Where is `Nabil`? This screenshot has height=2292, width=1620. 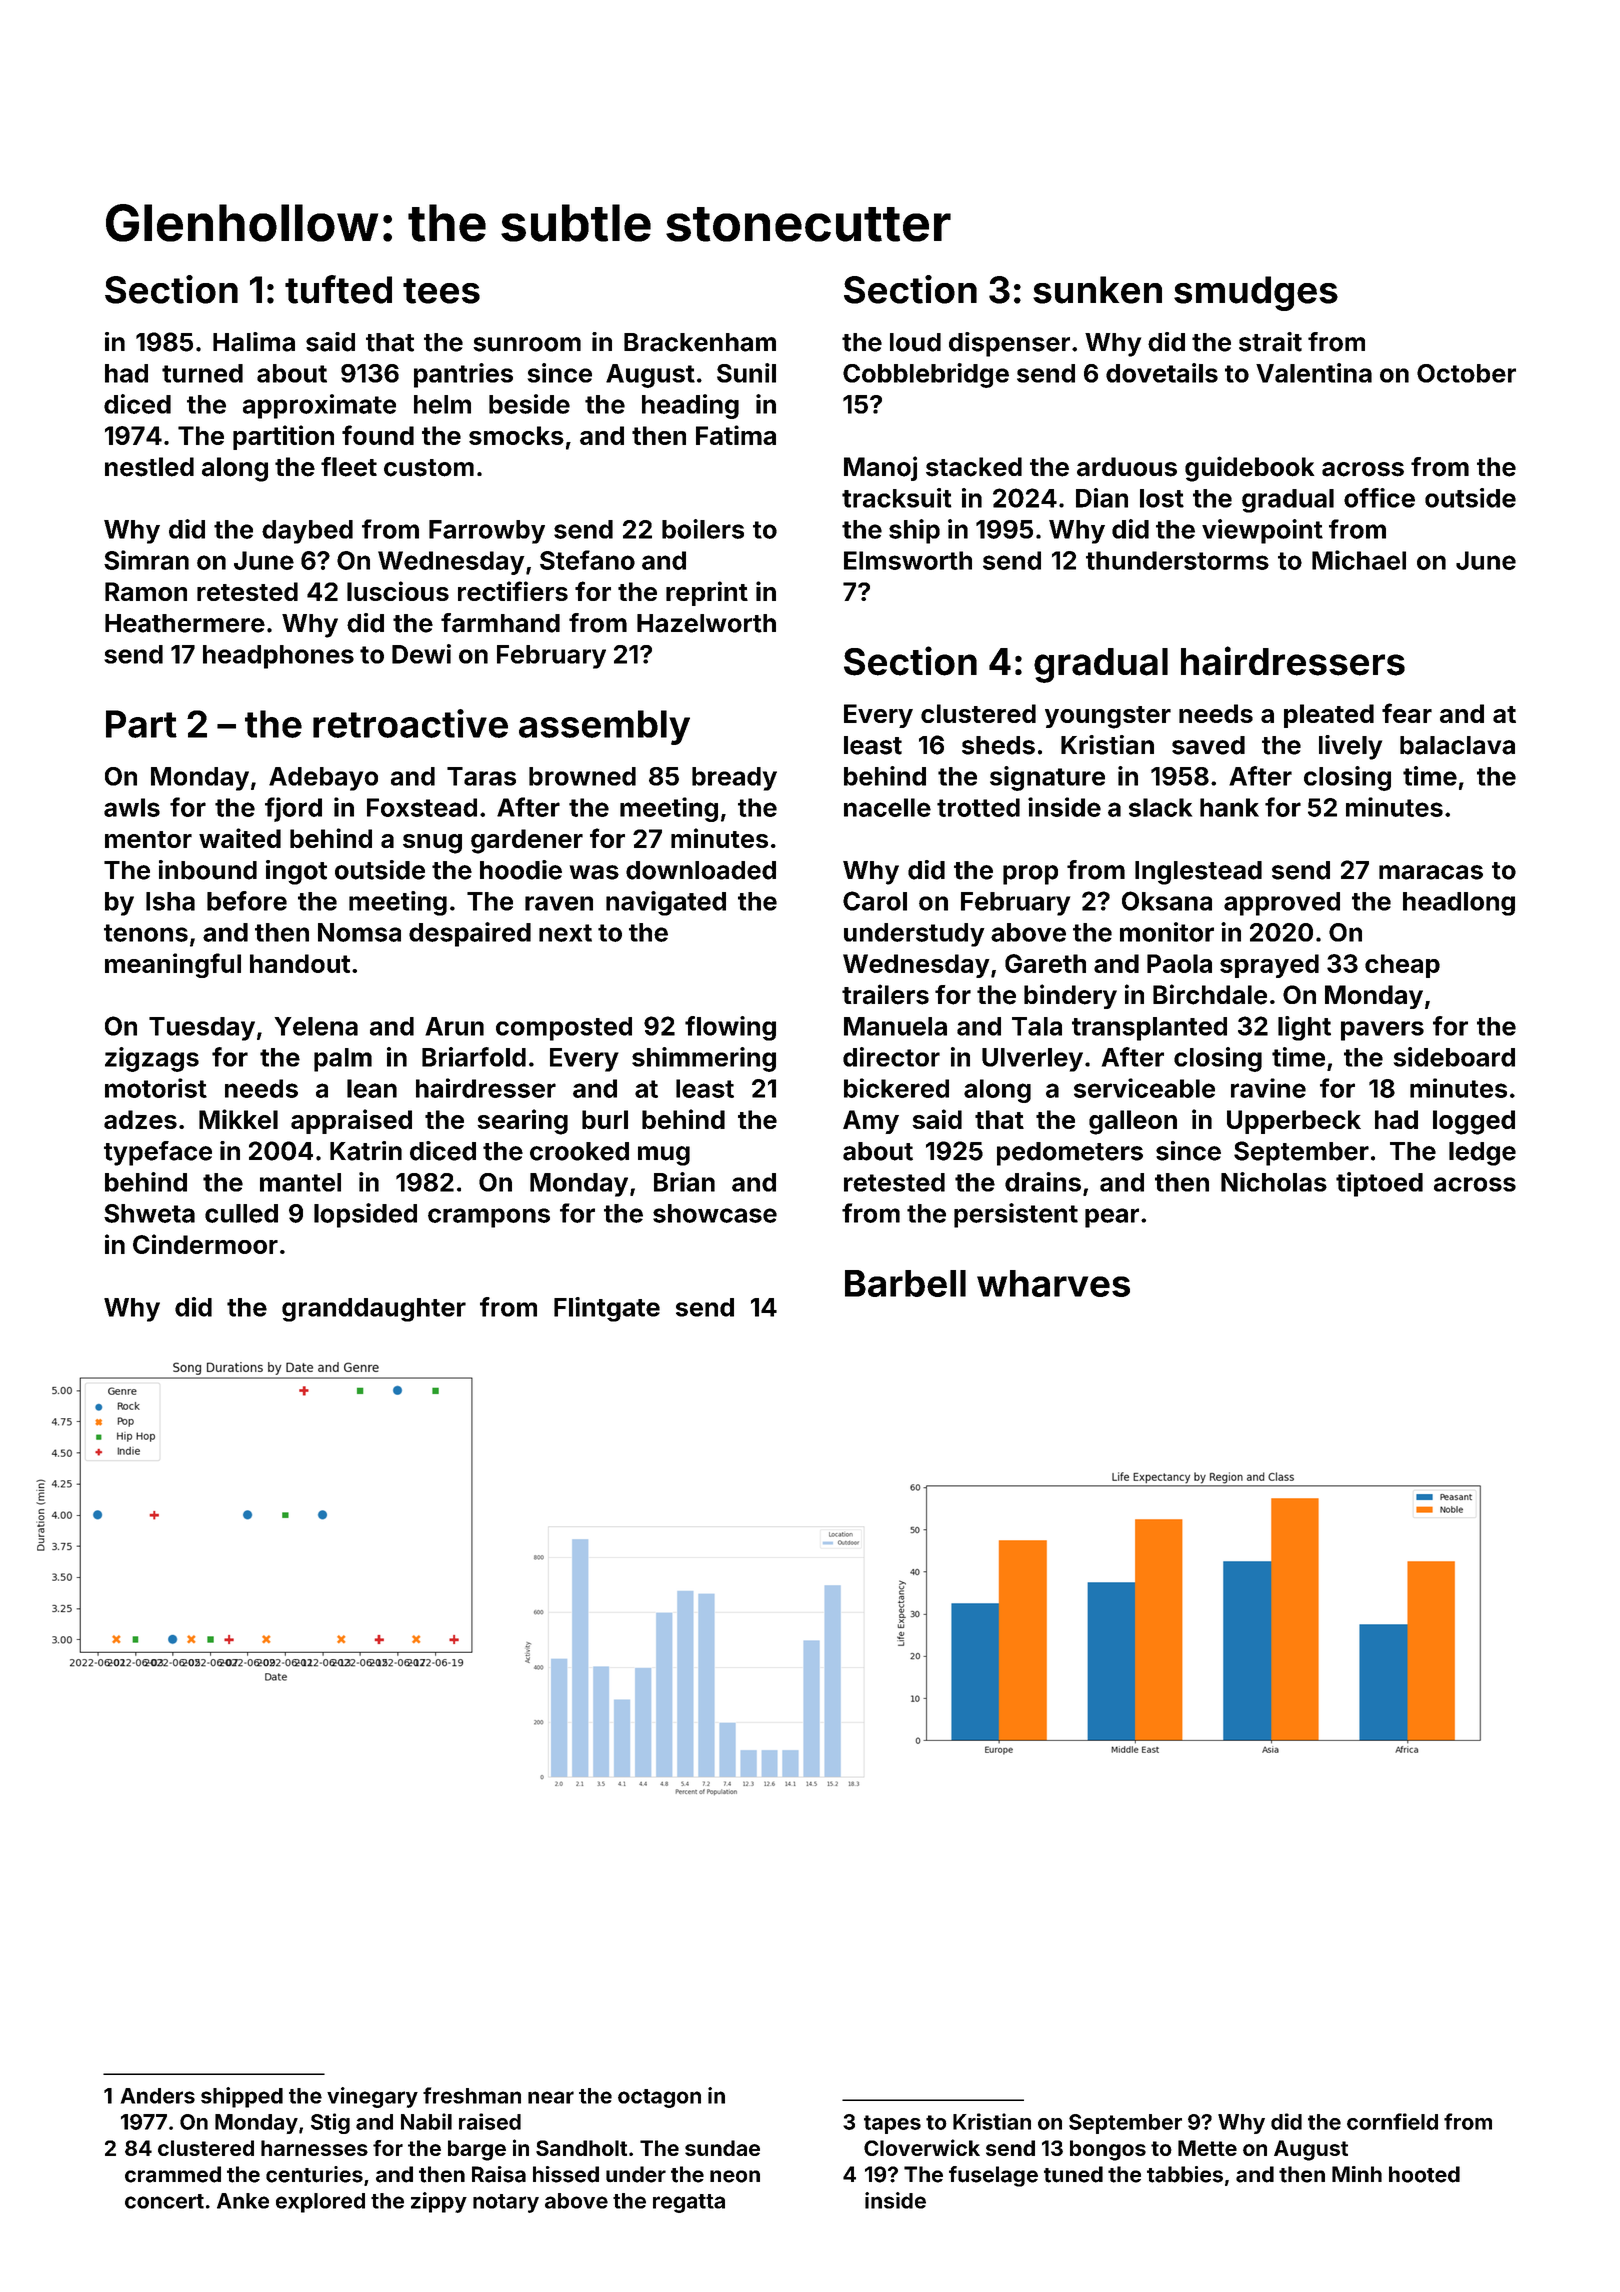 Nabil is located at coordinates (426, 2121).
